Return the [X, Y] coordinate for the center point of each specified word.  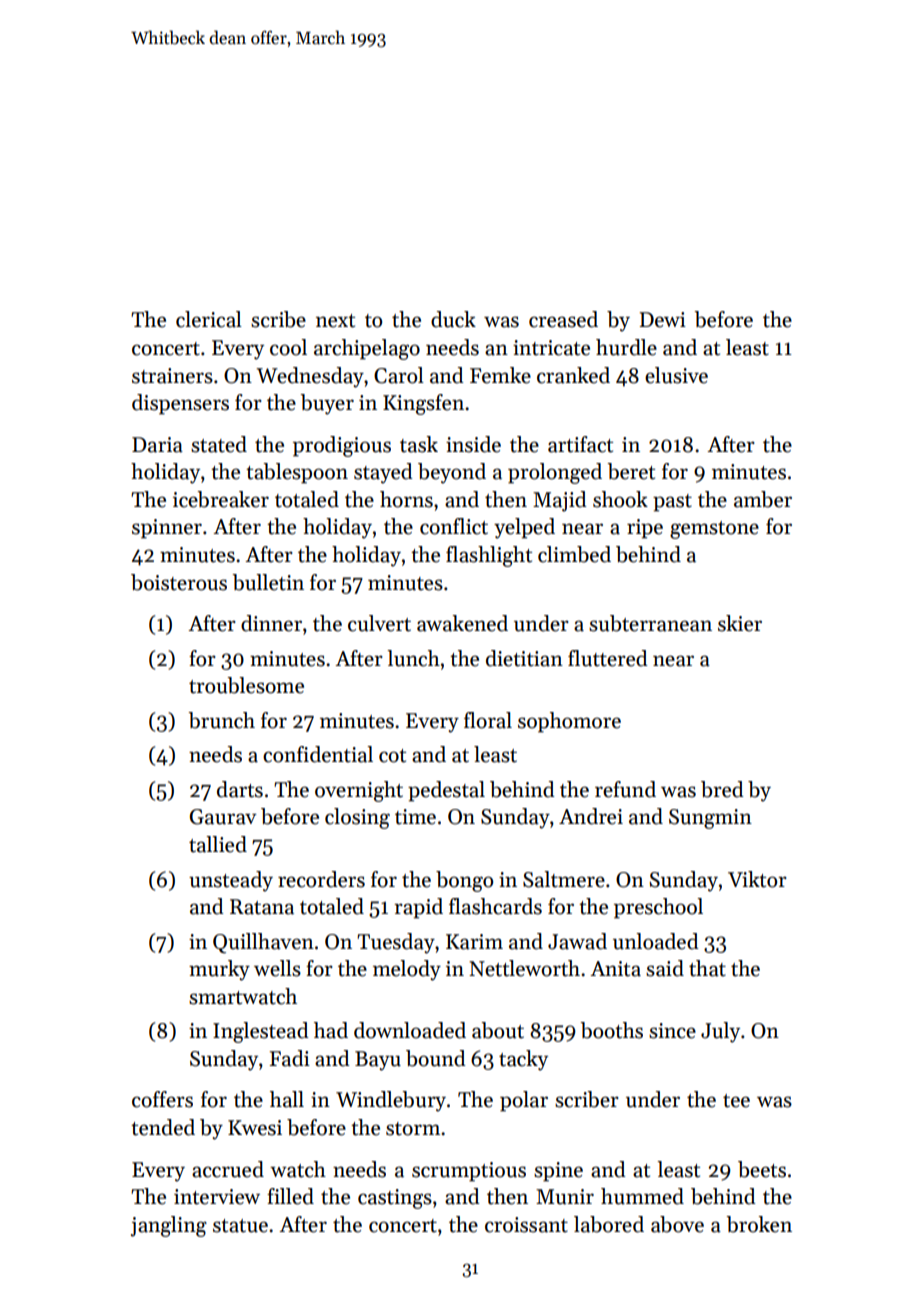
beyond [452, 473]
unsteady [231, 881]
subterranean [650, 623]
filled [290, 1196]
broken [759, 1224]
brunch [221, 720]
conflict [454, 526]
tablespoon [297, 473]
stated [219, 444]
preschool [658, 908]
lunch [413, 658]
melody [407, 970]
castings [395, 1199]
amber [763, 499]
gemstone [714, 530]
